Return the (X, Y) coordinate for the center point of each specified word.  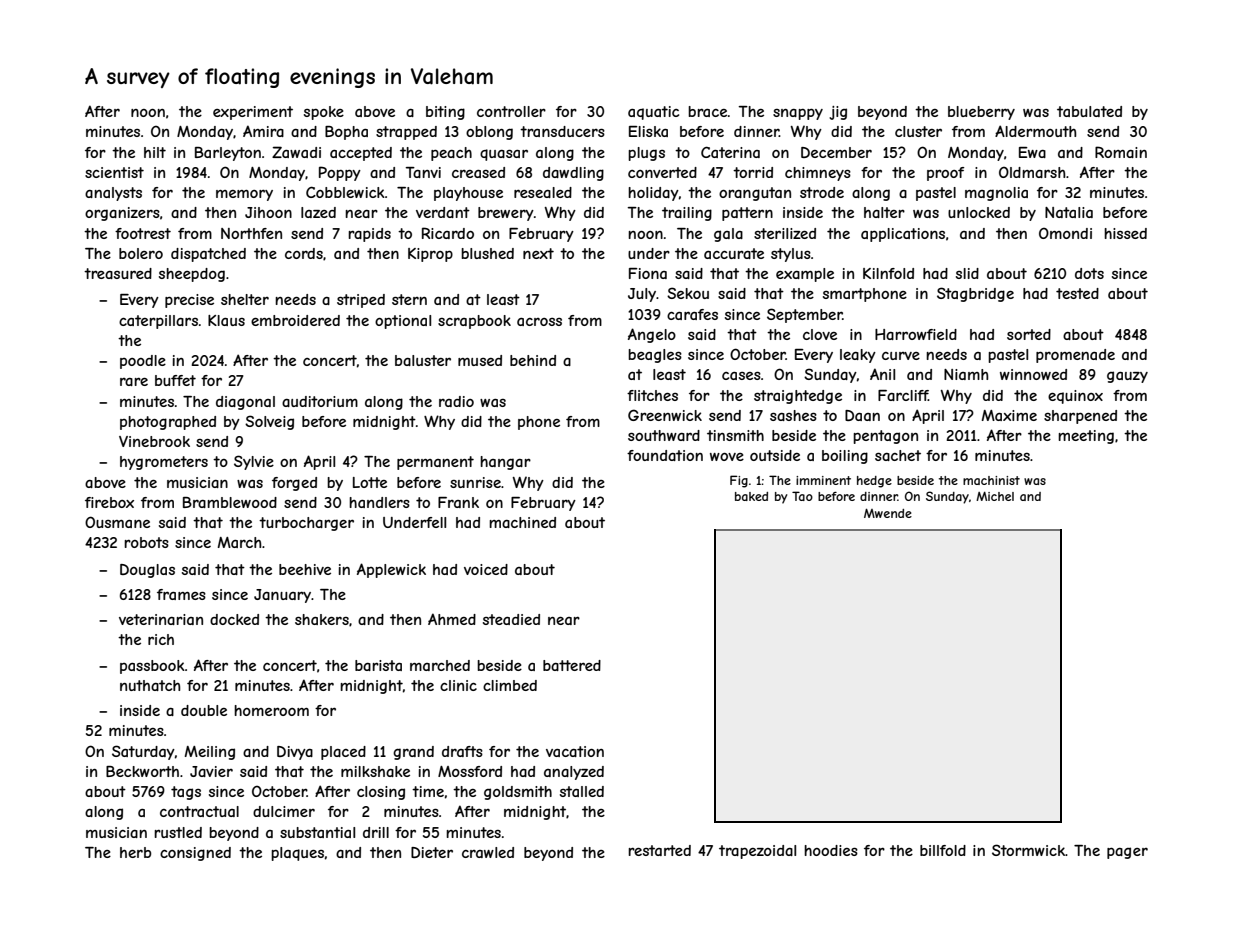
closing (381, 793)
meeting (1086, 437)
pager (1127, 853)
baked (751, 496)
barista (378, 665)
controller (511, 111)
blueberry (981, 113)
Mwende (888, 513)
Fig (739, 481)
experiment (253, 113)
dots (1089, 273)
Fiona (648, 273)
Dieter (432, 852)
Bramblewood (230, 502)
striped (361, 301)
